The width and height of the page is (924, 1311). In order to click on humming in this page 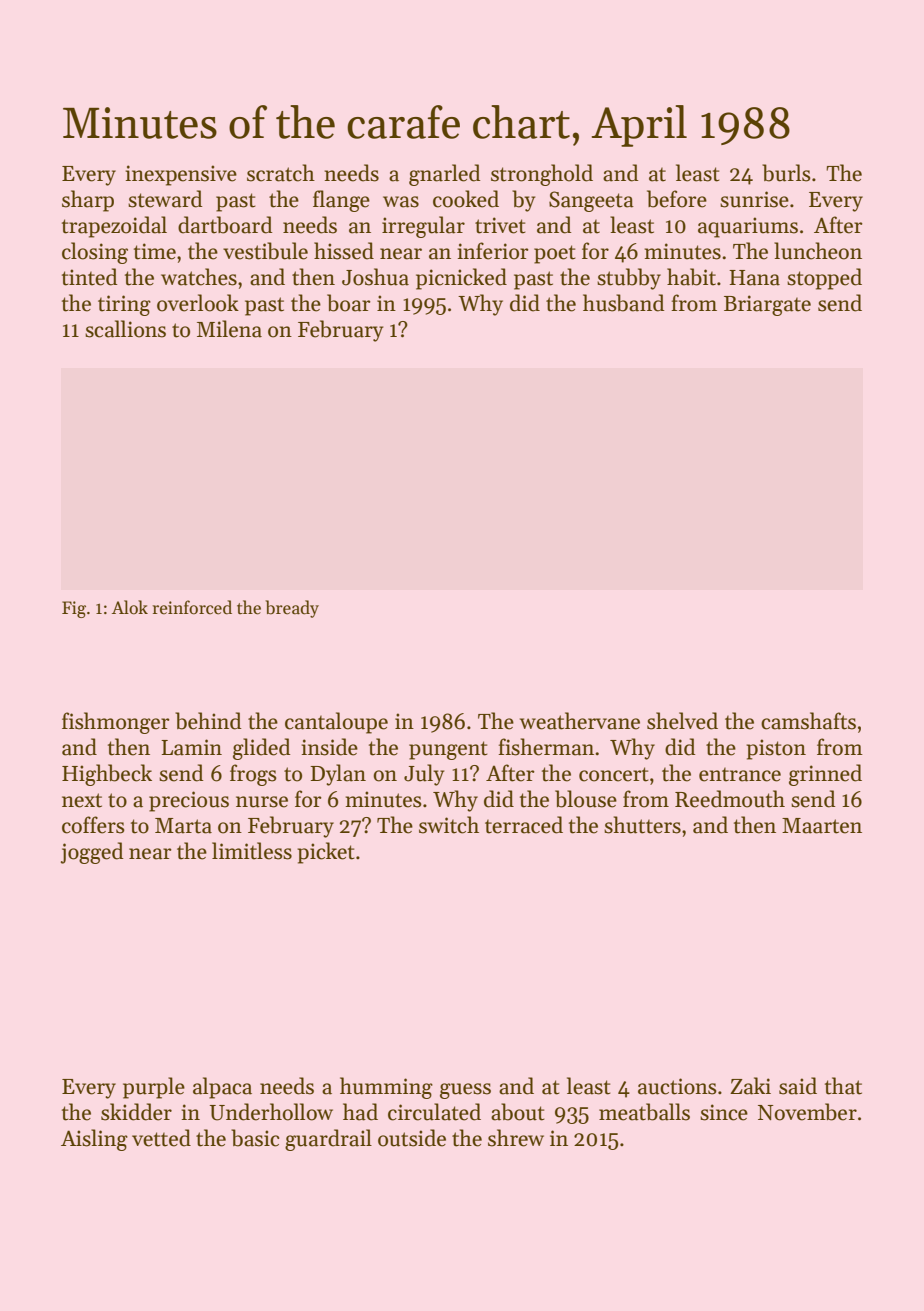, I will do `click(386, 1088)`.
